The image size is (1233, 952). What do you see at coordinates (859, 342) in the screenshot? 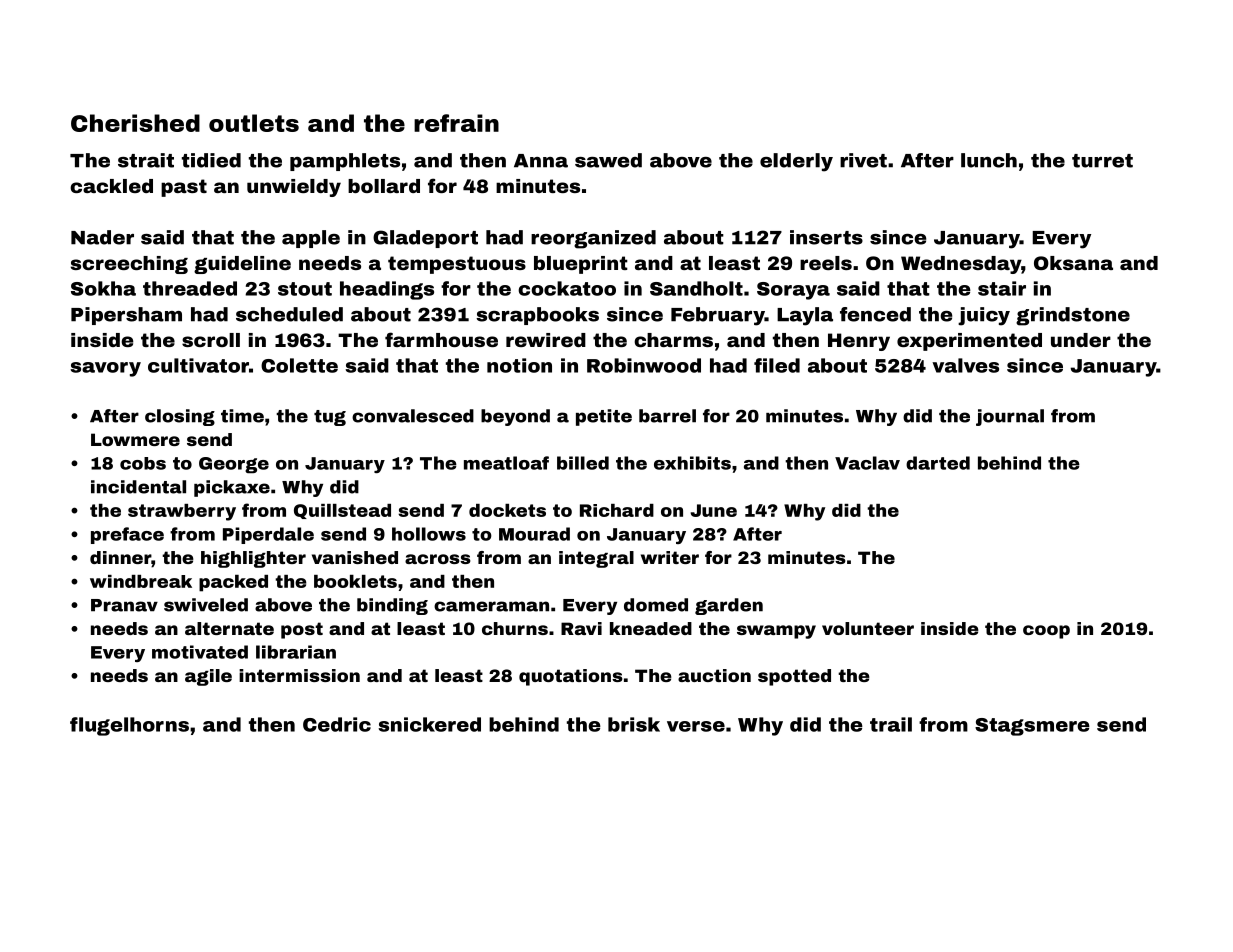
I see `Henry` at bounding box center [859, 342].
